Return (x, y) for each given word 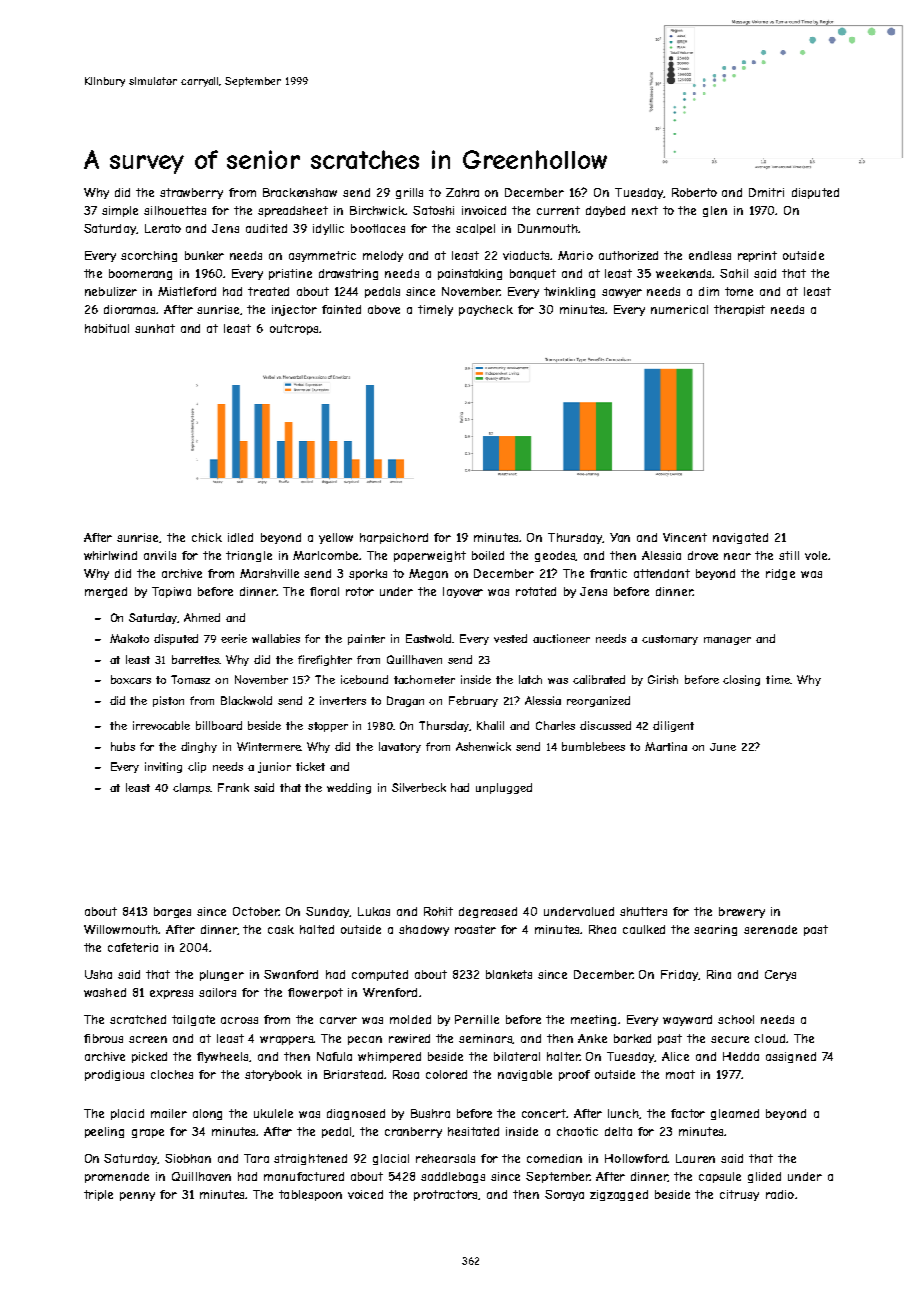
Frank (233, 787)
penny (137, 1196)
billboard (219, 725)
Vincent (685, 537)
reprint (757, 256)
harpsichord (394, 538)
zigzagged (619, 1195)
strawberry (191, 193)
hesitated (473, 1131)
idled (240, 537)
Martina (666, 746)
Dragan (405, 701)
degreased (488, 912)
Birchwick (378, 210)
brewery (742, 912)
